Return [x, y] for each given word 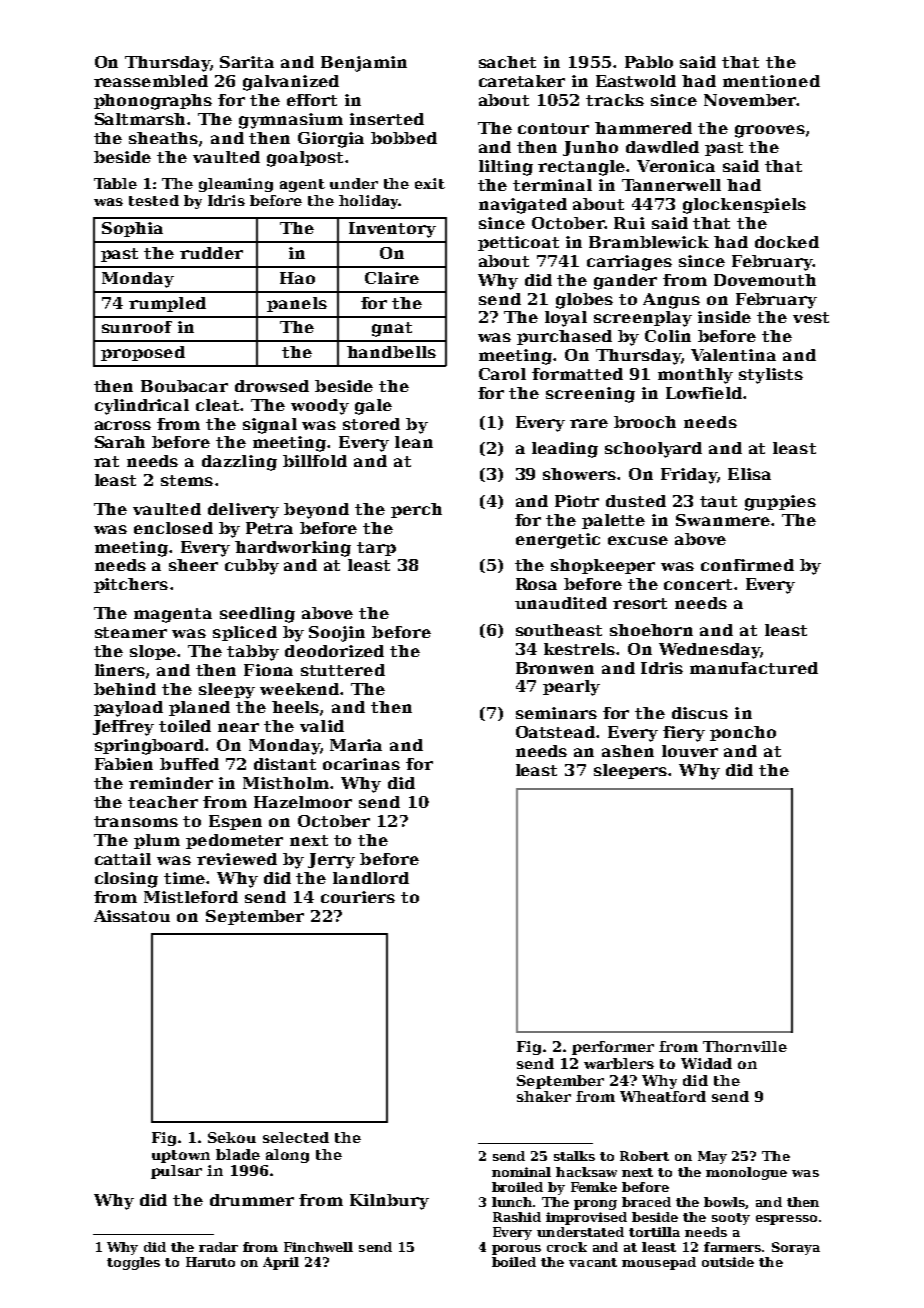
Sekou [232, 1137]
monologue [746, 1173]
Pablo [649, 62]
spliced [245, 633]
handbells [391, 352]
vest [811, 317]
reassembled [151, 81]
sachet [507, 62]
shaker [544, 1096]
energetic [558, 541]
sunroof [137, 327]
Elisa [749, 474]
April [281, 1263]
